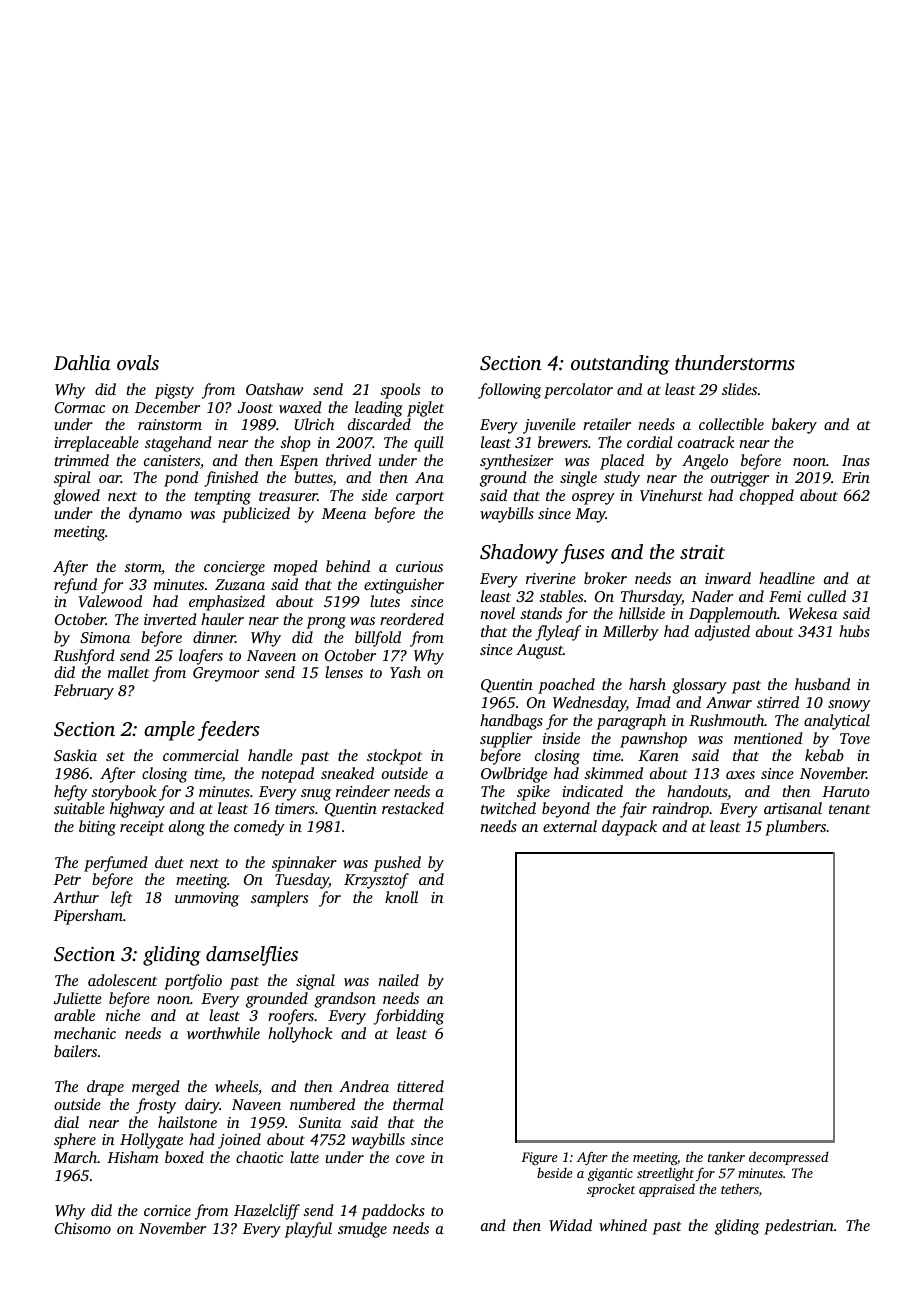  What do you see at coordinates (826, 596) in the document?
I see `culled` at bounding box center [826, 596].
